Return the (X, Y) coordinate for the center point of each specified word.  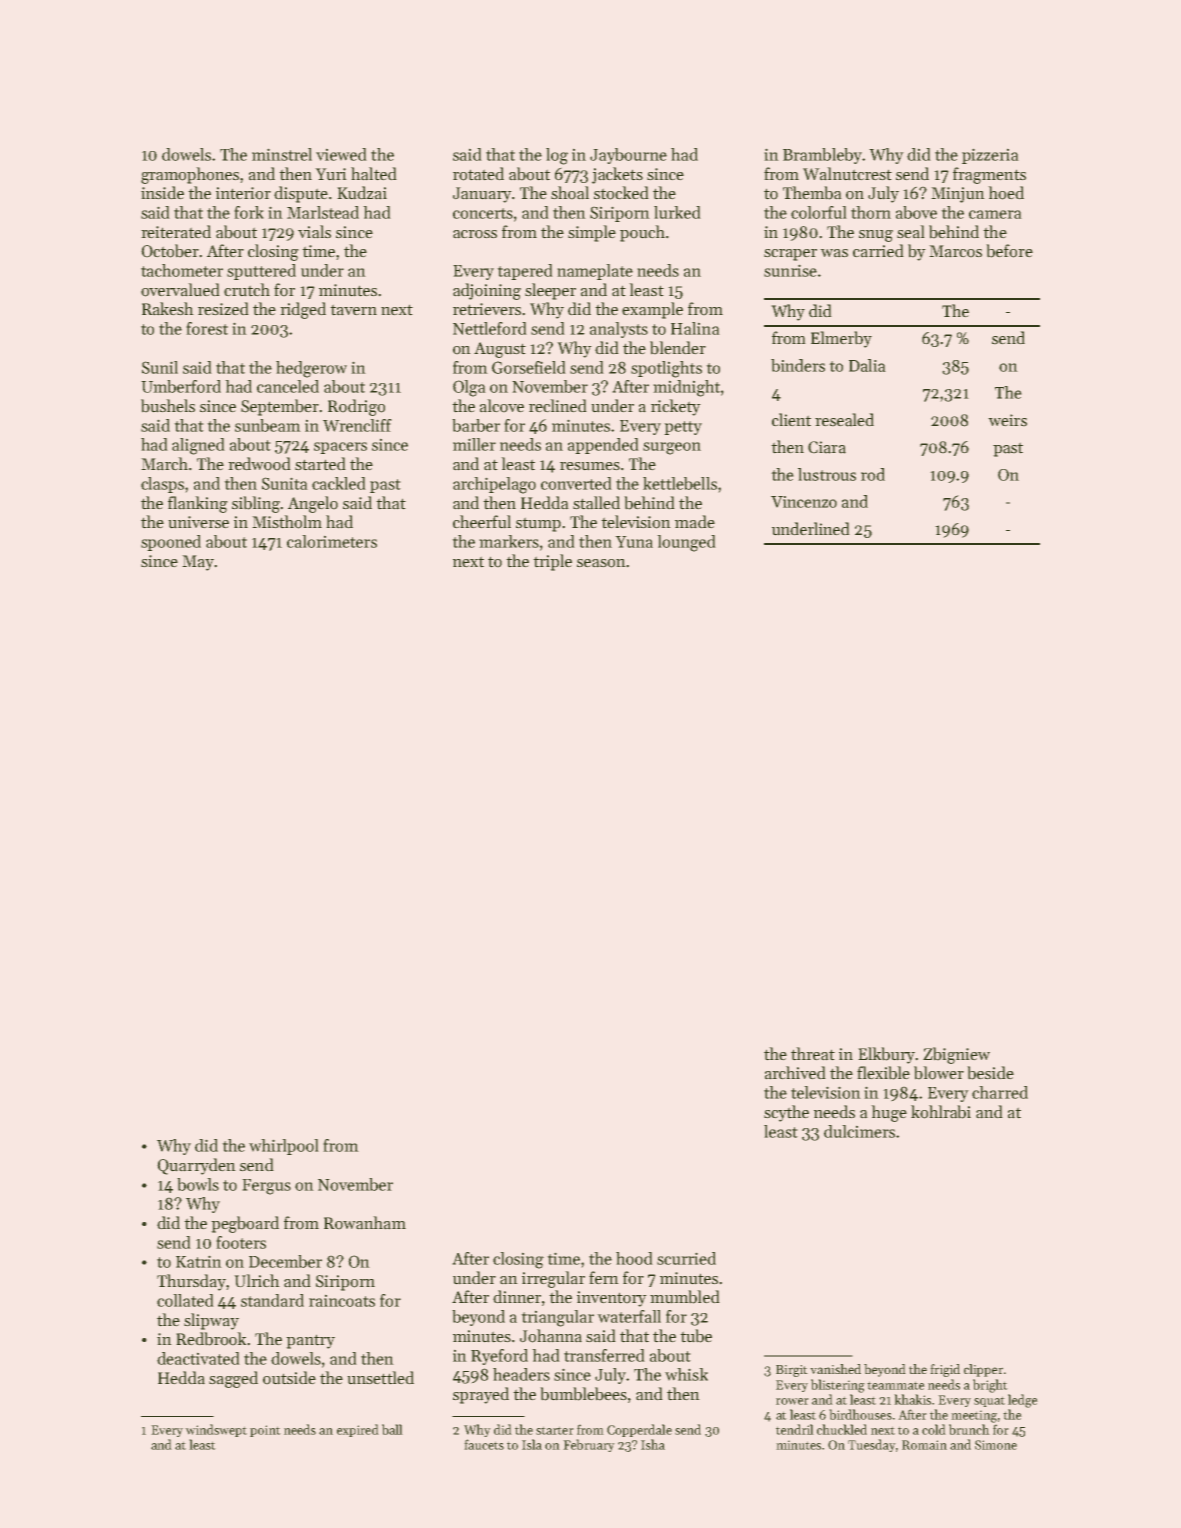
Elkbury (887, 1055)
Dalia (867, 365)
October (170, 251)
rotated (478, 174)
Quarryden (196, 1166)
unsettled (380, 1378)
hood (634, 1258)
